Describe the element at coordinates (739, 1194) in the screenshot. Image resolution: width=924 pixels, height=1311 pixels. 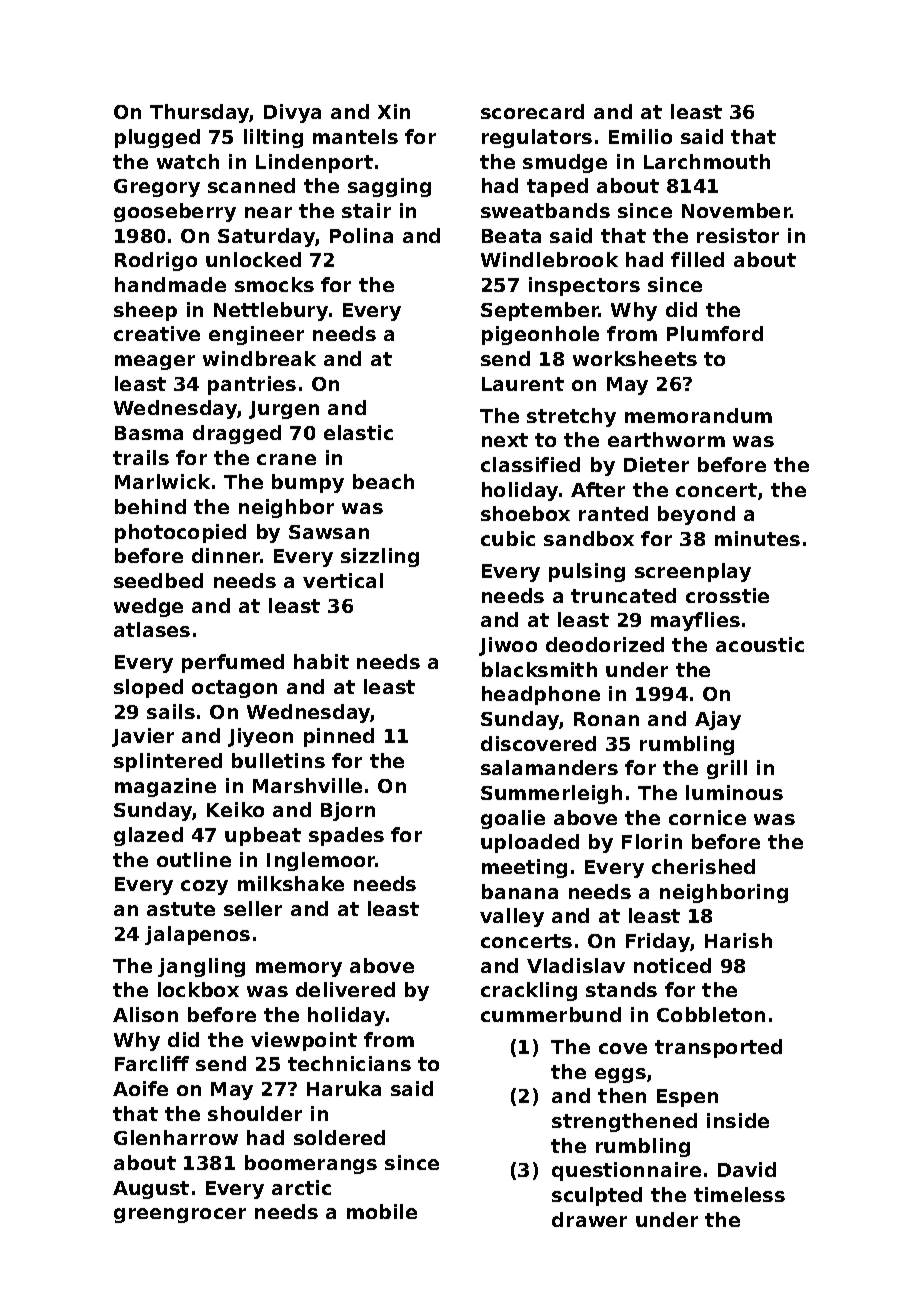
I see `timeless` at that location.
